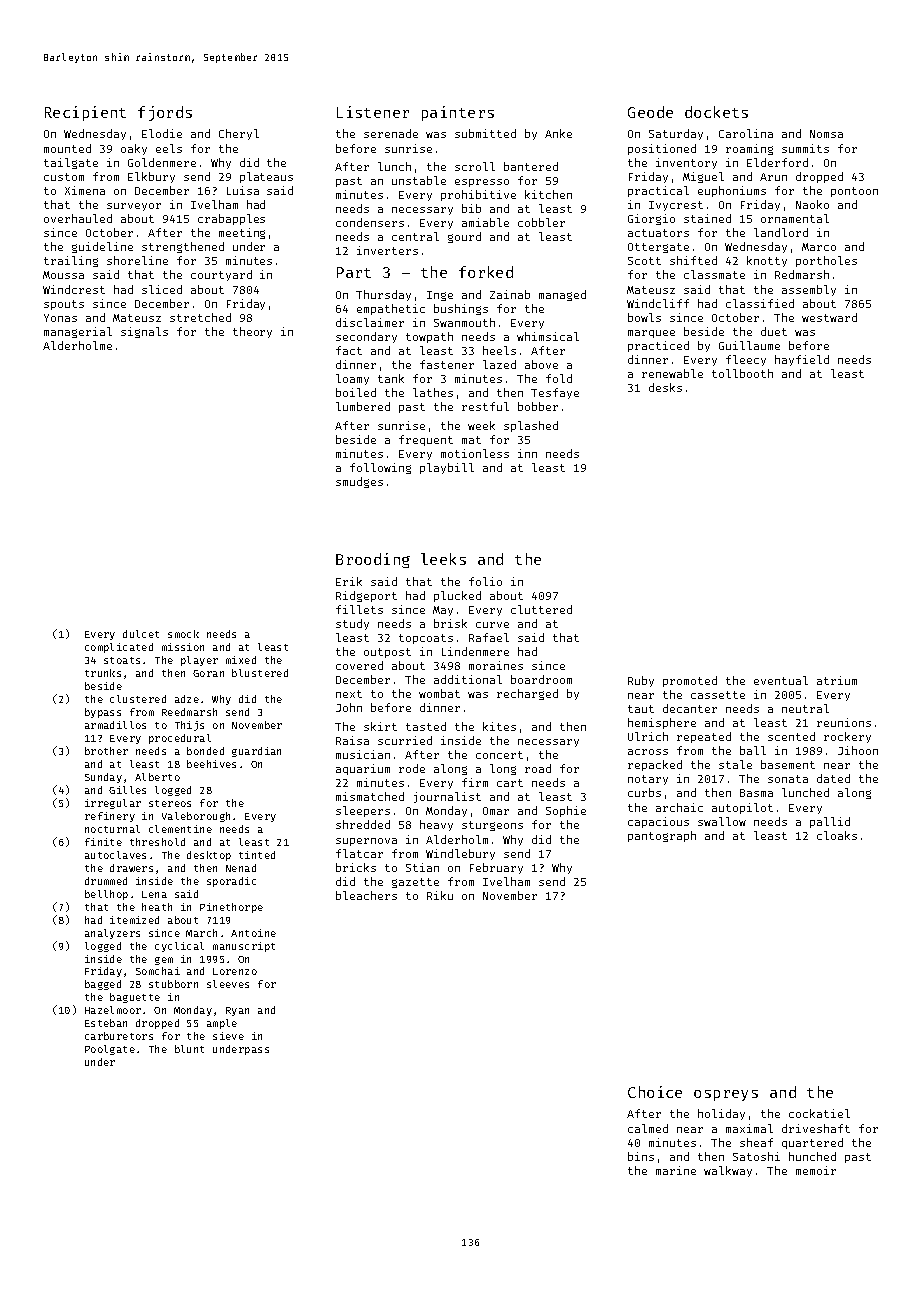  Describe the element at coordinates (854, 192) in the screenshot. I see `pontoon` at that location.
